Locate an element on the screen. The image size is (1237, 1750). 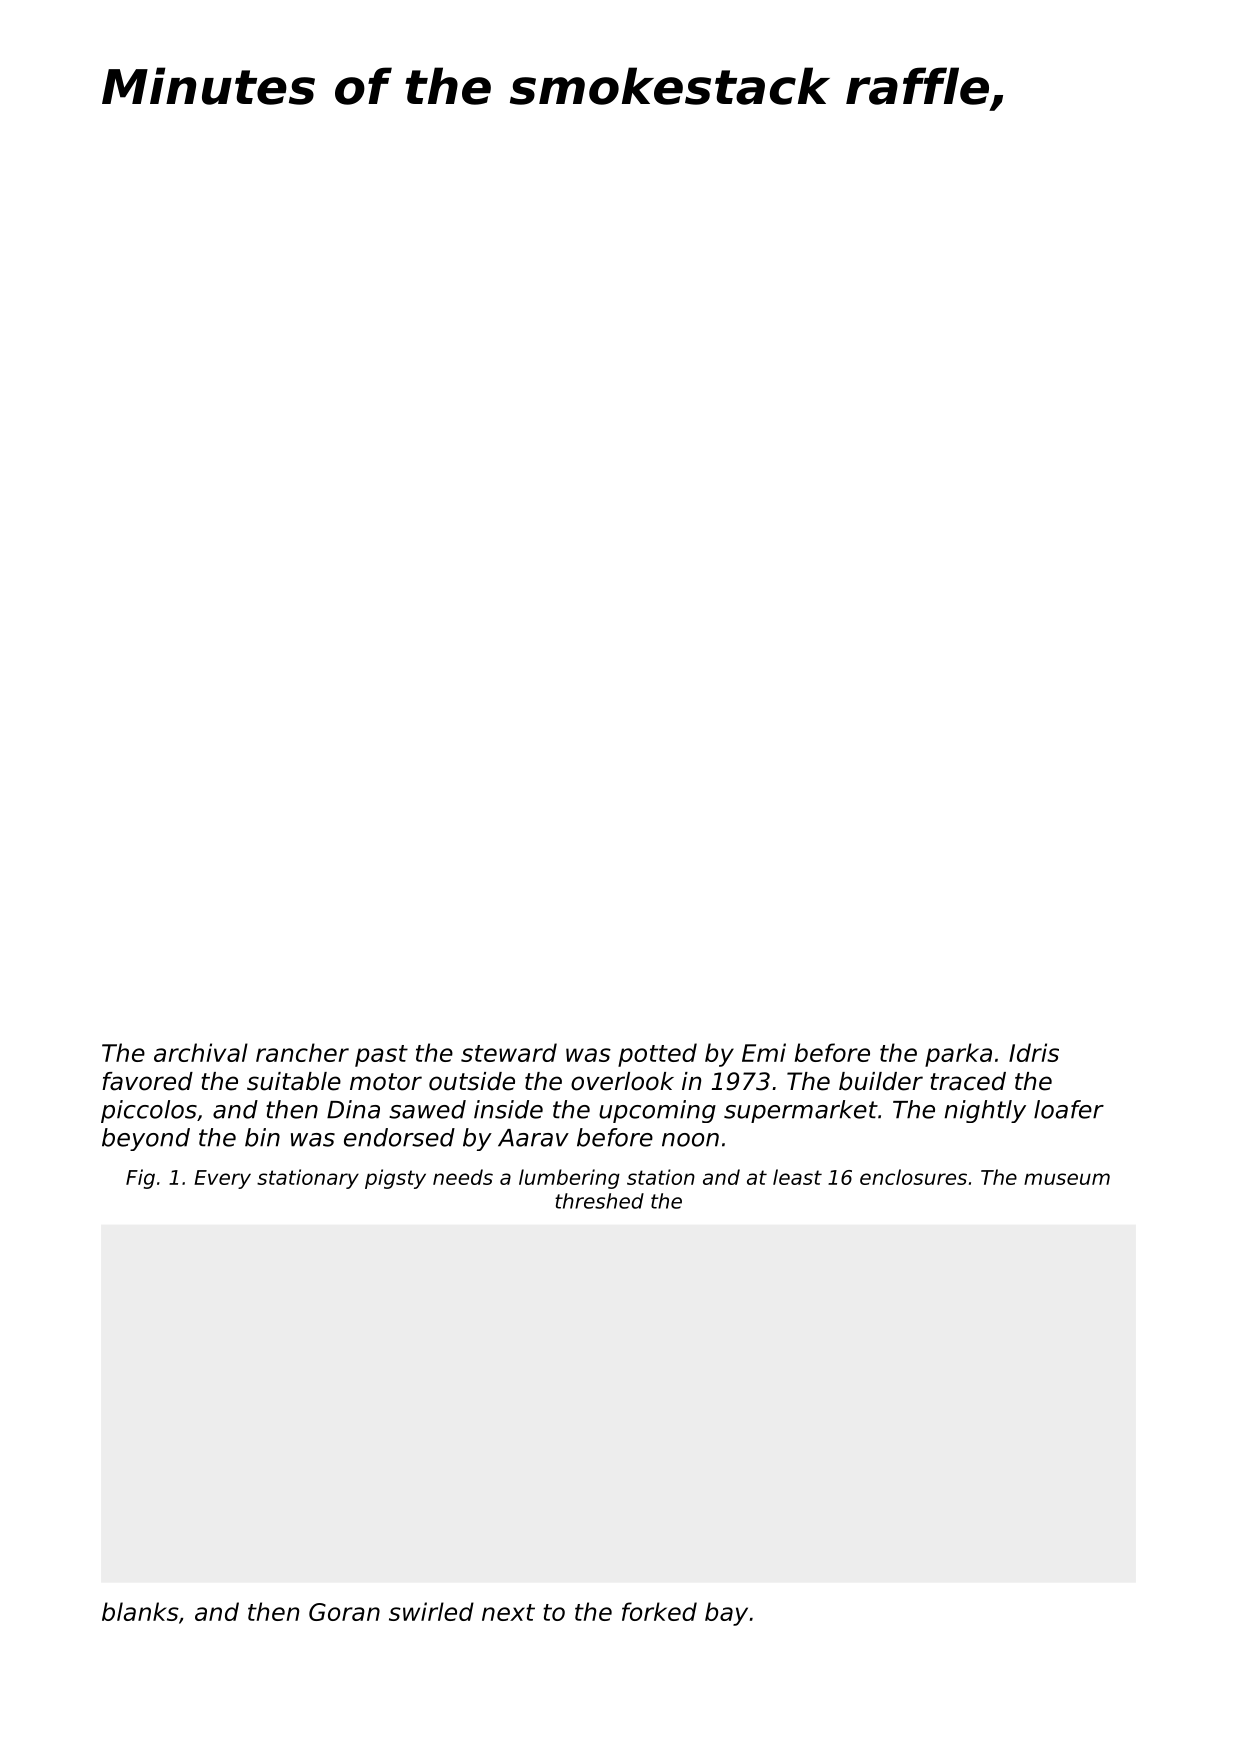
rancher is located at coordinates (302, 1052).
